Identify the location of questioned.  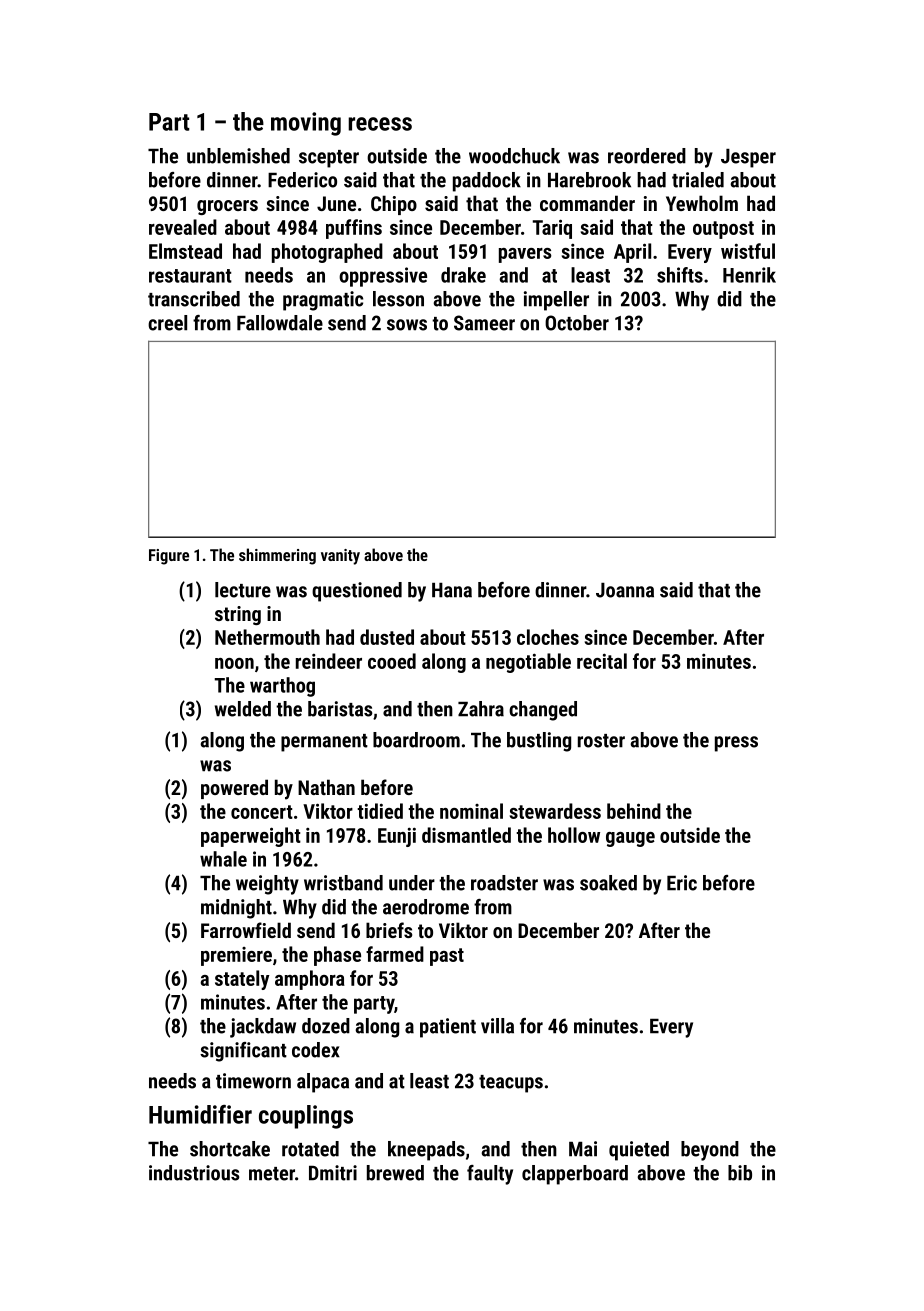
(357, 592).
